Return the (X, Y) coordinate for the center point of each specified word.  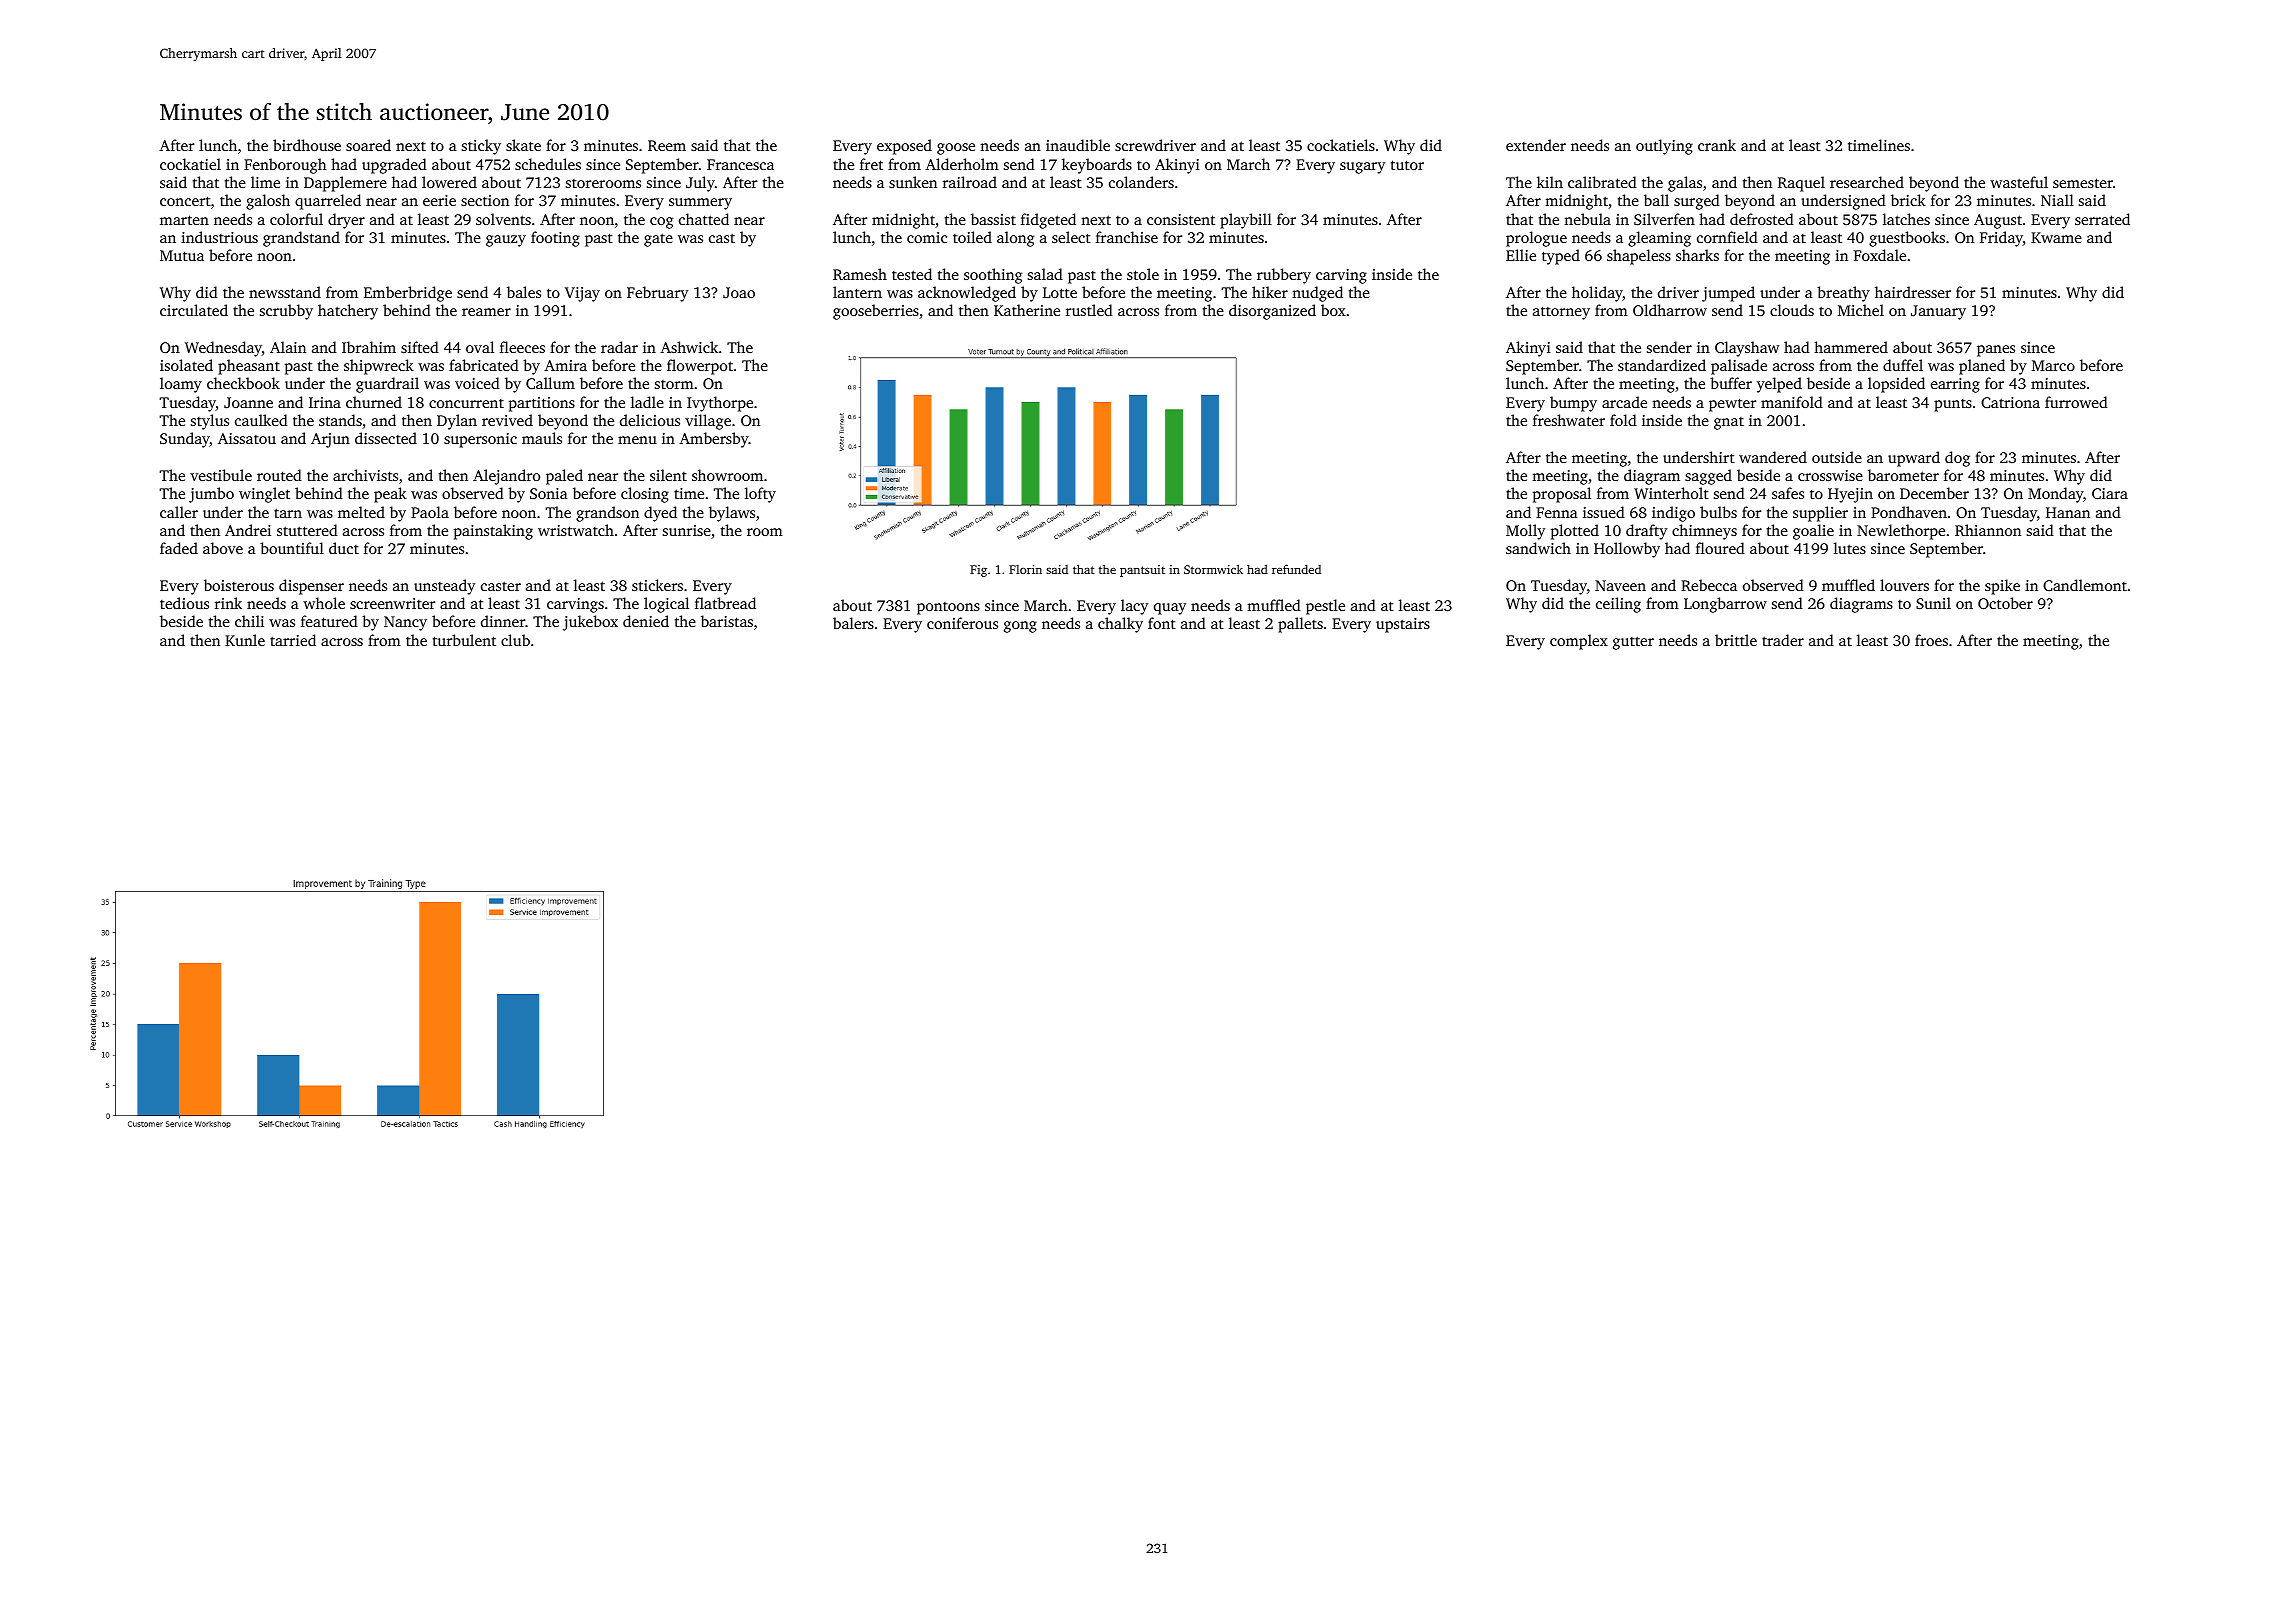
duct (344, 548)
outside (1837, 457)
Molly (1525, 532)
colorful (296, 219)
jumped (1728, 294)
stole (1143, 274)
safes (1788, 493)
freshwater (1569, 420)
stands (340, 420)
